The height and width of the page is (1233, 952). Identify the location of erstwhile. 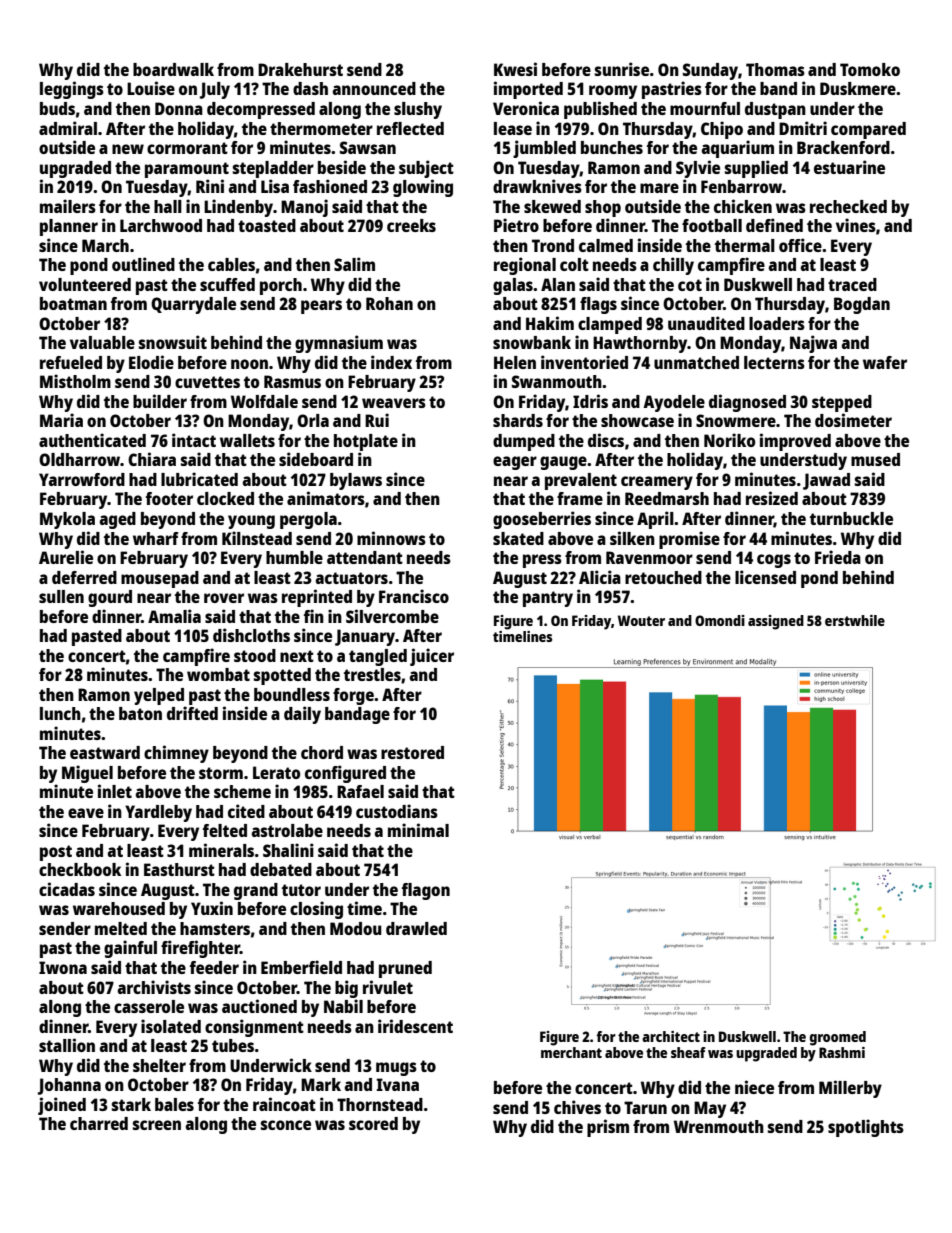
(855, 620).
